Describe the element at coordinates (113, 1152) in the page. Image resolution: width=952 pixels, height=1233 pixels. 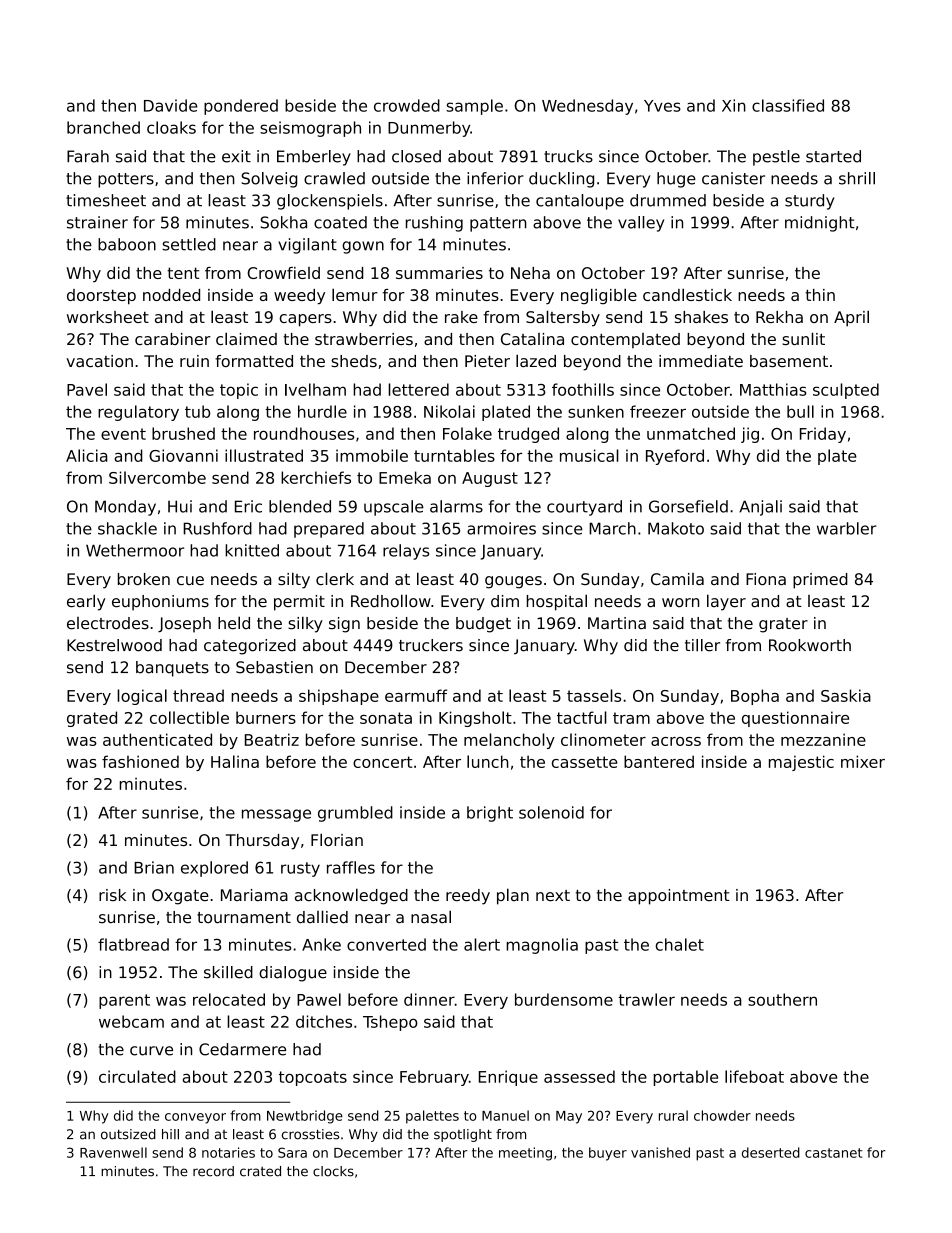
I see `Ravenwell` at that location.
